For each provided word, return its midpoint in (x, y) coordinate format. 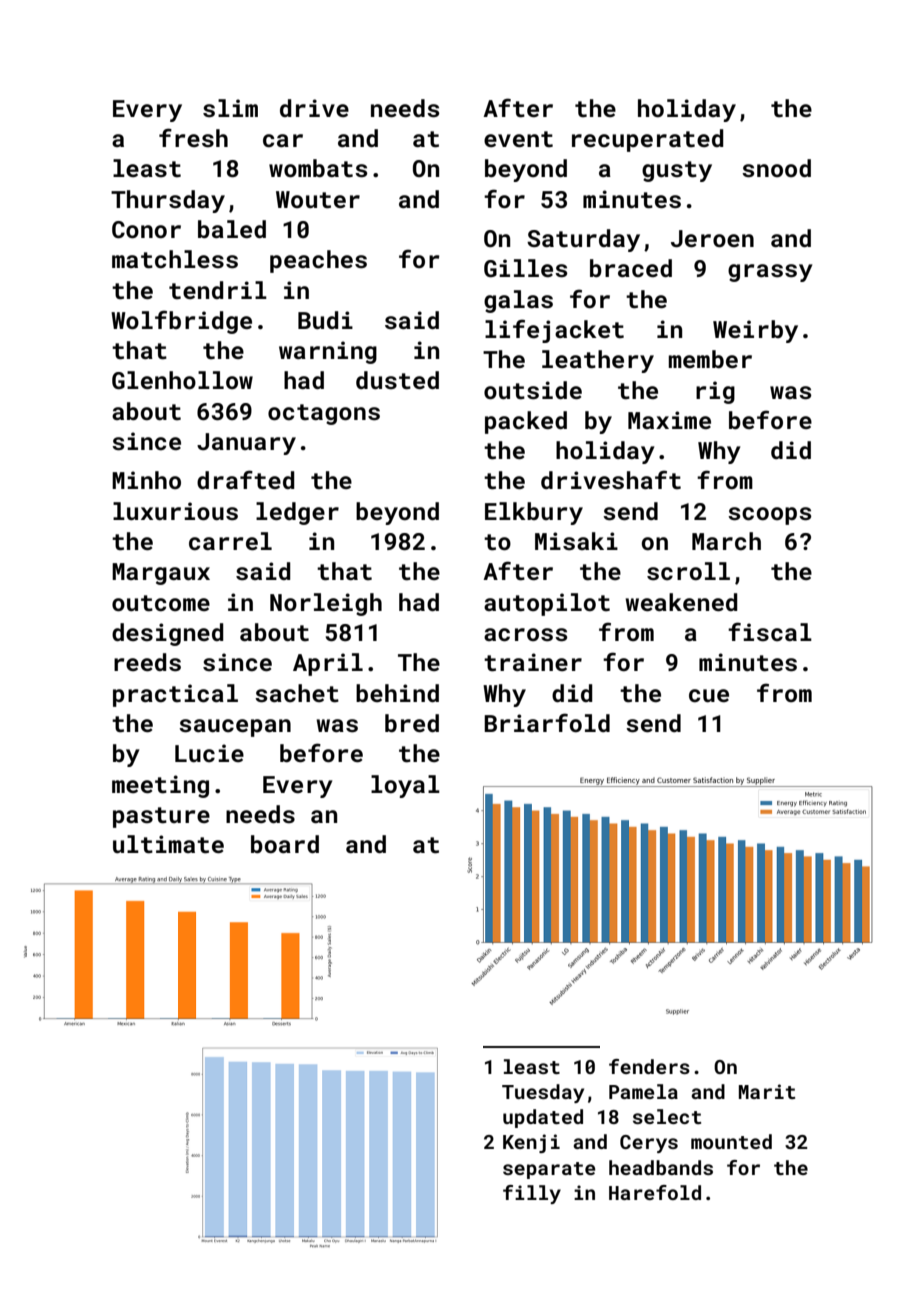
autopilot (547, 604)
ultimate (168, 844)
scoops (769, 516)
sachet (297, 693)
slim (230, 108)
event (518, 139)
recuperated (648, 140)
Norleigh (326, 604)
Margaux (161, 574)
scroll (688, 571)
